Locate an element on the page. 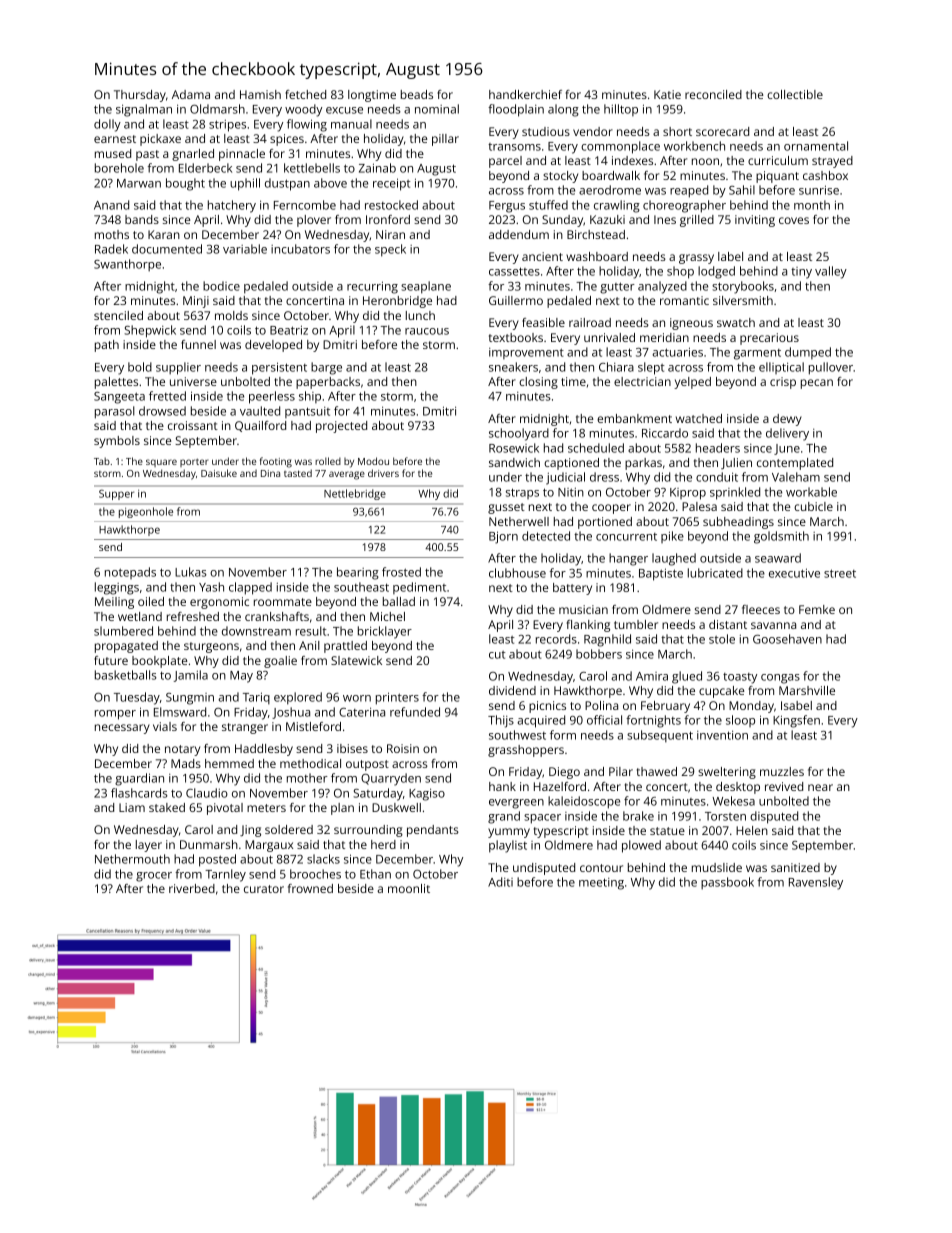 The height and width of the document is (1233, 952). collectible is located at coordinates (795, 94).
